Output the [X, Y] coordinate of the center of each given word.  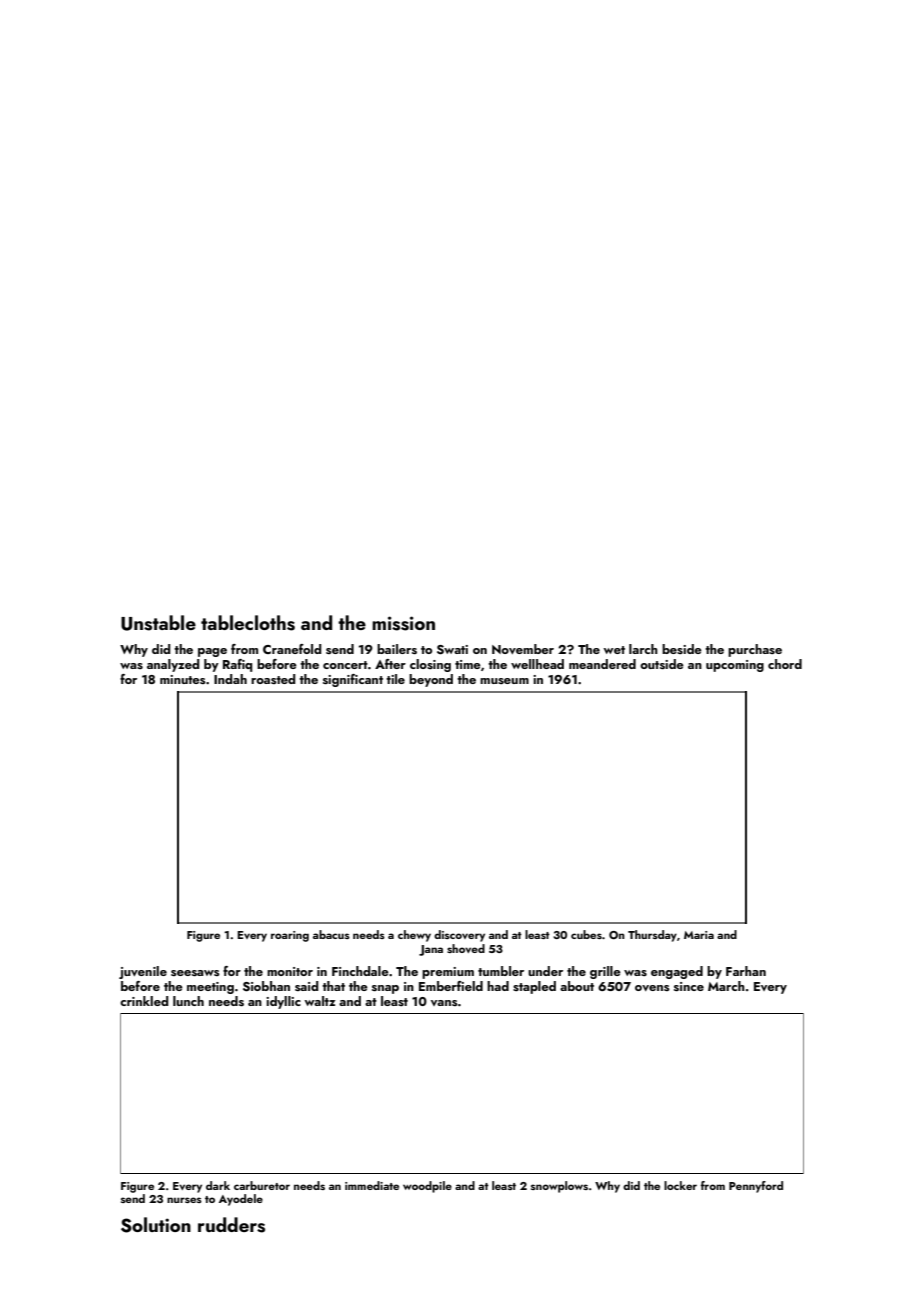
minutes [183, 679]
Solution [156, 1225]
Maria [699, 935]
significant [353, 680]
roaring [290, 936]
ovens [652, 988]
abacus [331, 934]
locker [680, 1185]
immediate [372, 1185]
